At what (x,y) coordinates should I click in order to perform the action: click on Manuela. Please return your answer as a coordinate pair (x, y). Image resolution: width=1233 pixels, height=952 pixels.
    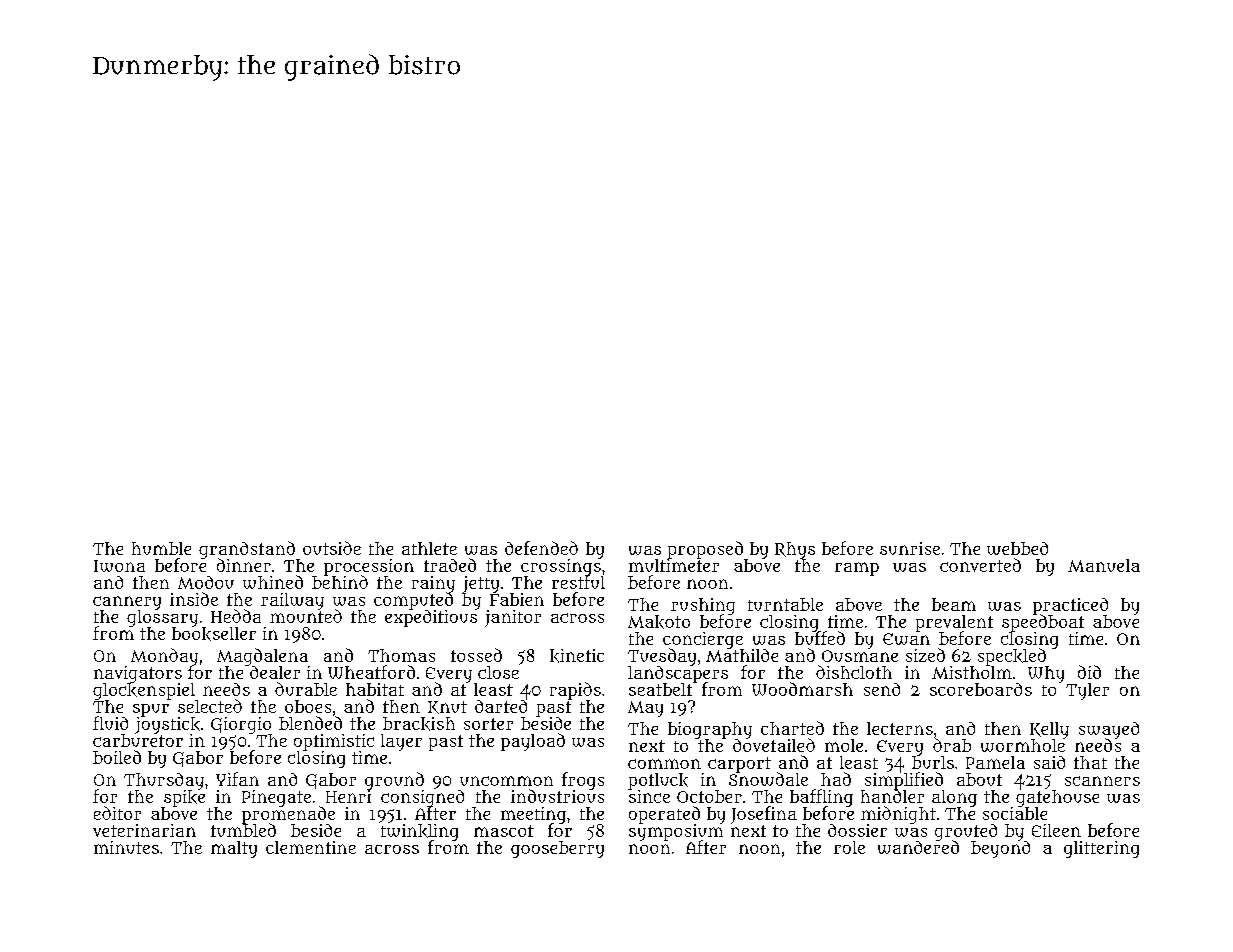
    Looking at the image, I should click on (1104, 565).
